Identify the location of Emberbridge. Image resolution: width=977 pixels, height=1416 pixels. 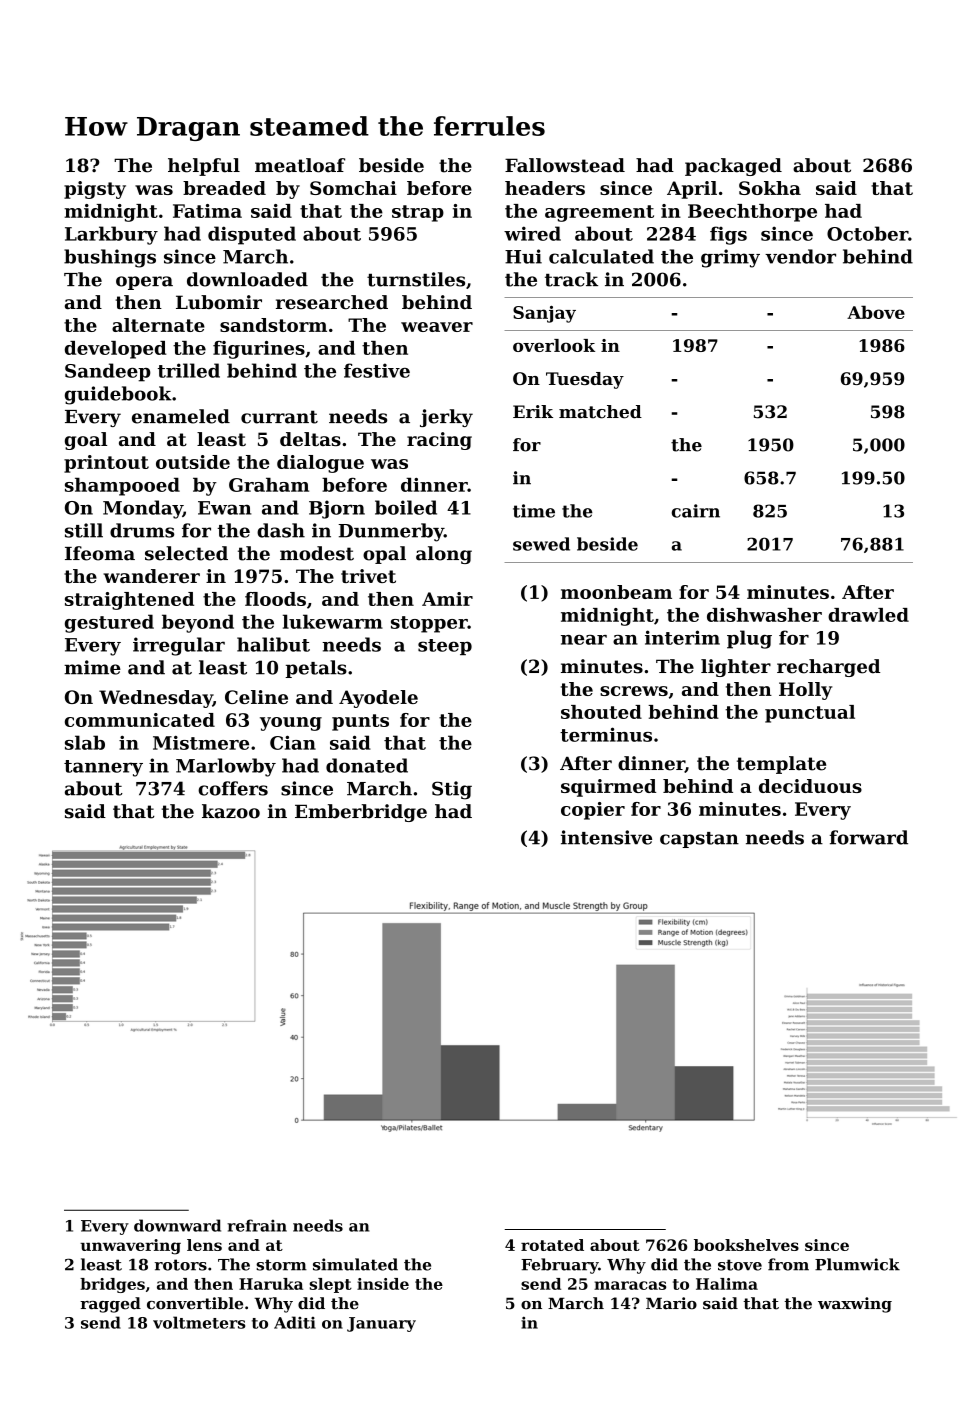
(361, 813).
